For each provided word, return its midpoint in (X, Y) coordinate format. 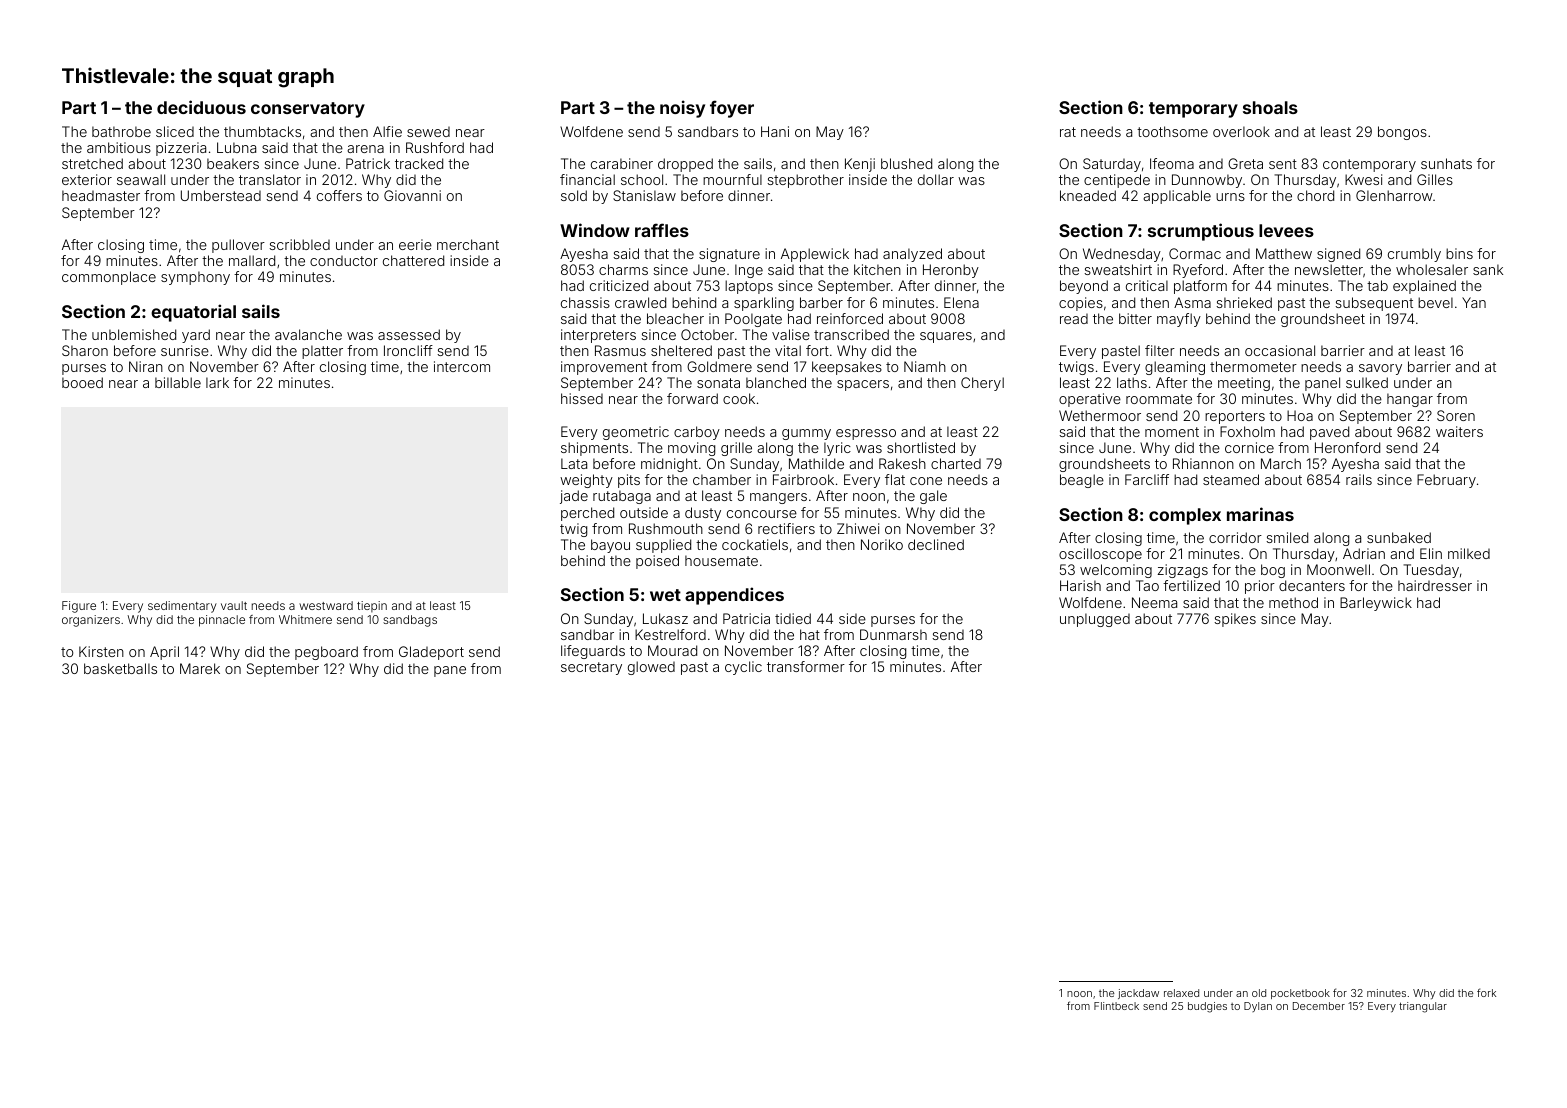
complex (1185, 516)
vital (788, 350)
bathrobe (121, 131)
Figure (79, 607)
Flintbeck (1116, 1006)
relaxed (1181, 993)
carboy (697, 433)
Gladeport (431, 653)
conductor (344, 261)
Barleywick (1376, 604)
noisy (682, 109)
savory (1380, 369)
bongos (1402, 133)
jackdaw (1138, 994)
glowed (651, 668)
